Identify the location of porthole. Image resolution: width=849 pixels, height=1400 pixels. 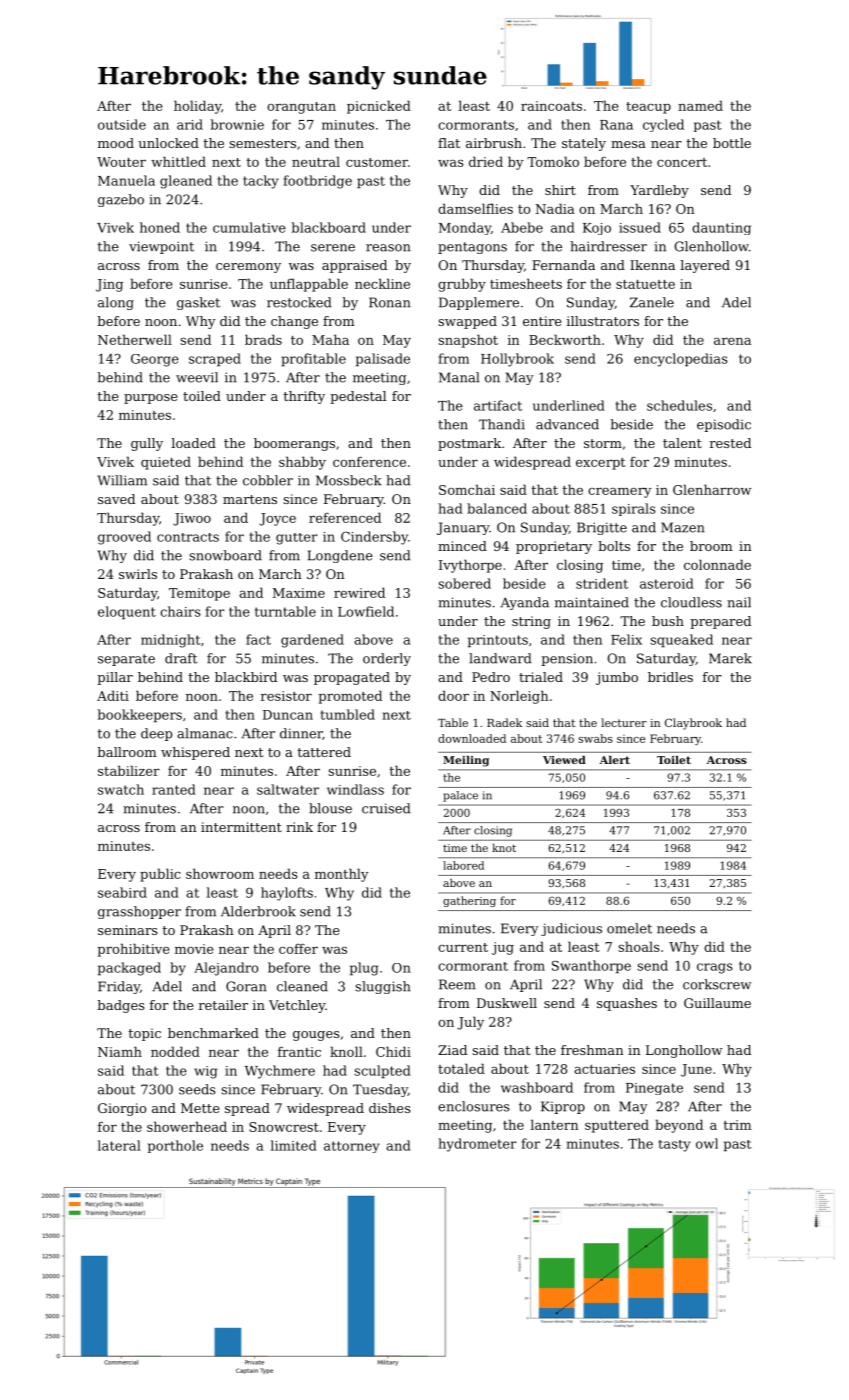
(175, 1146).
